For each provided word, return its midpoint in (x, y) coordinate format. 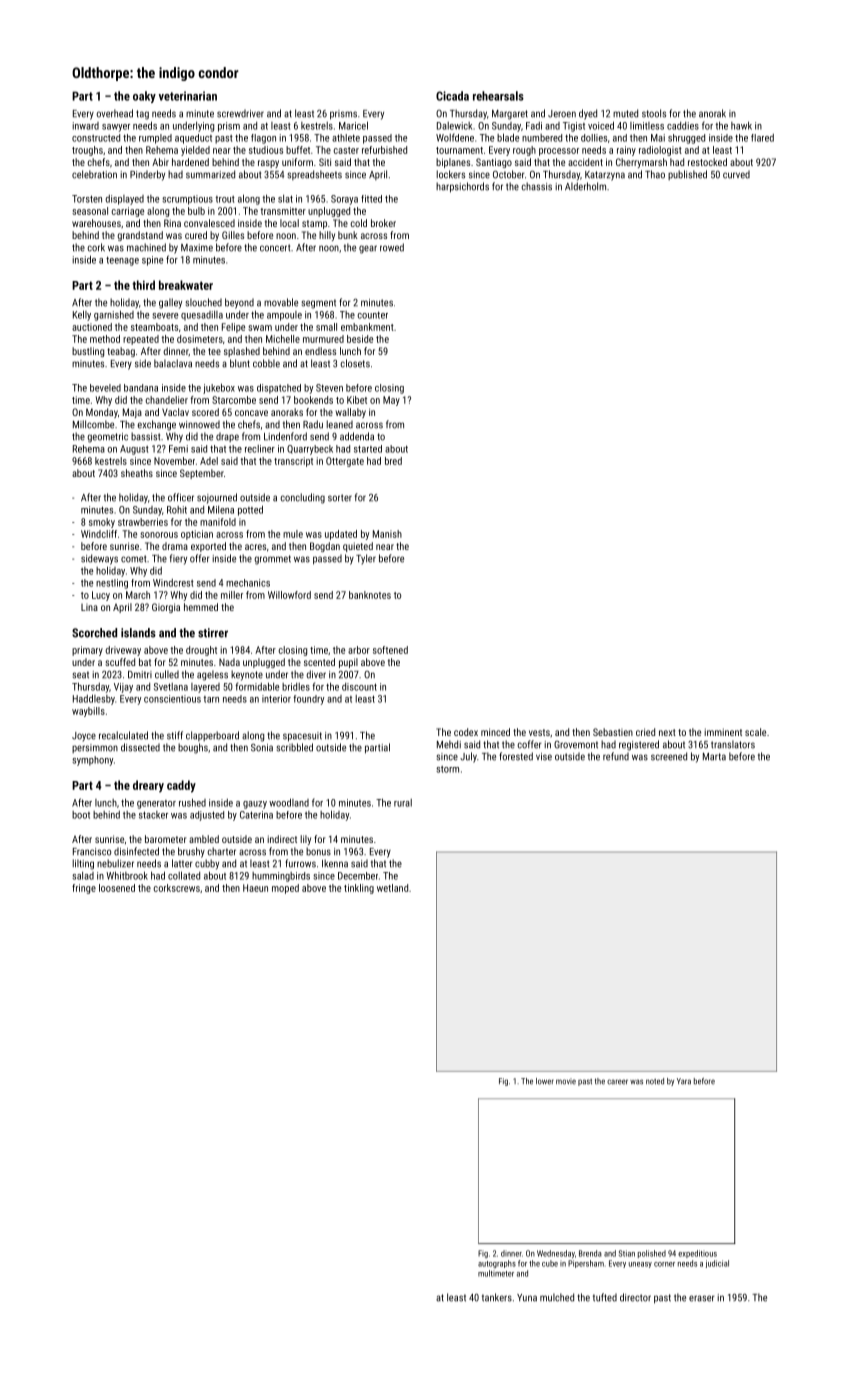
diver (316, 674)
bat (145, 662)
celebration (94, 174)
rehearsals (498, 96)
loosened (117, 888)
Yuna (527, 1298)
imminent (723, 732)
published (687, 175)
